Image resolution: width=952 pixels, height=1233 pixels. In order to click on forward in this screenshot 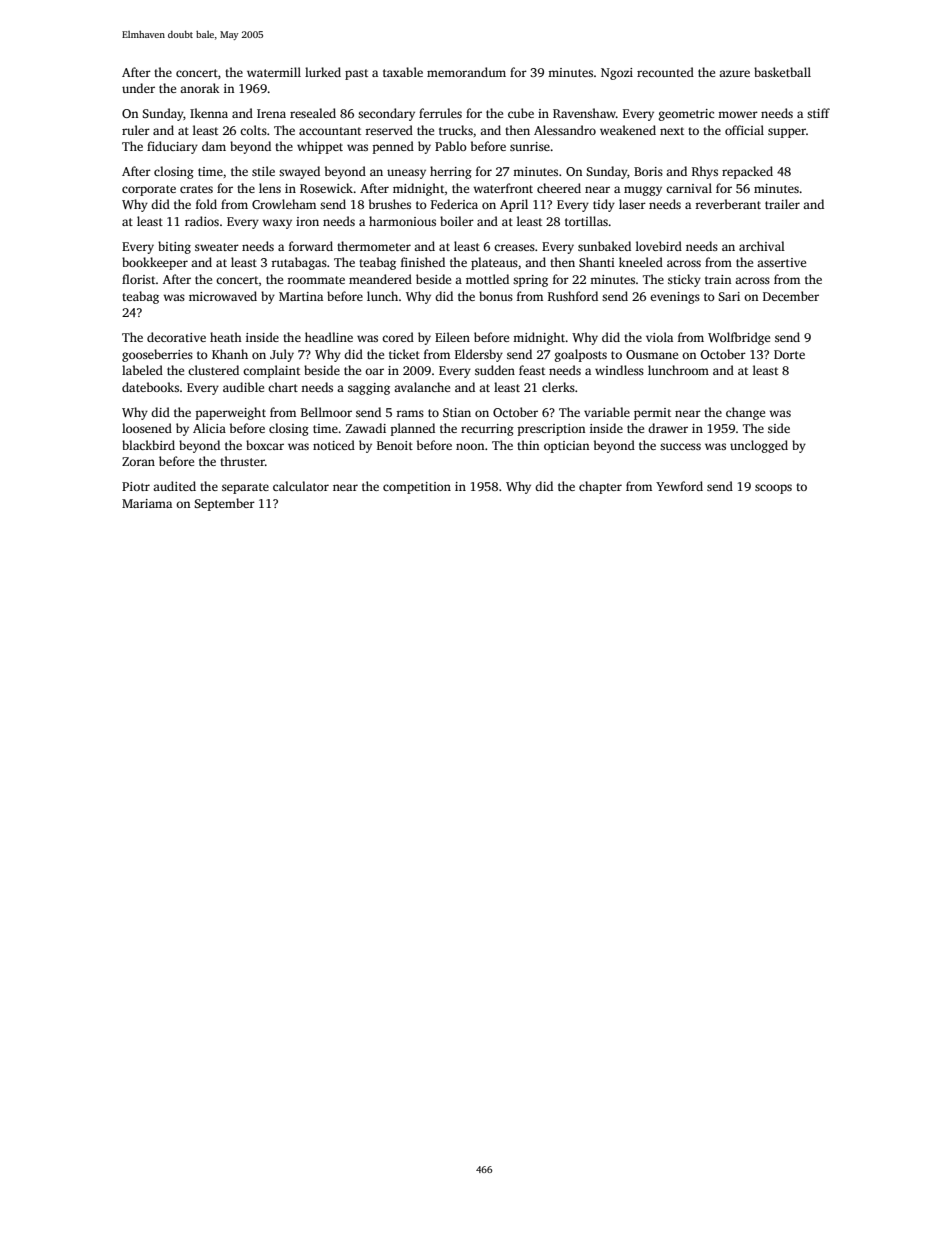, I will do `click(311, 246)`.
